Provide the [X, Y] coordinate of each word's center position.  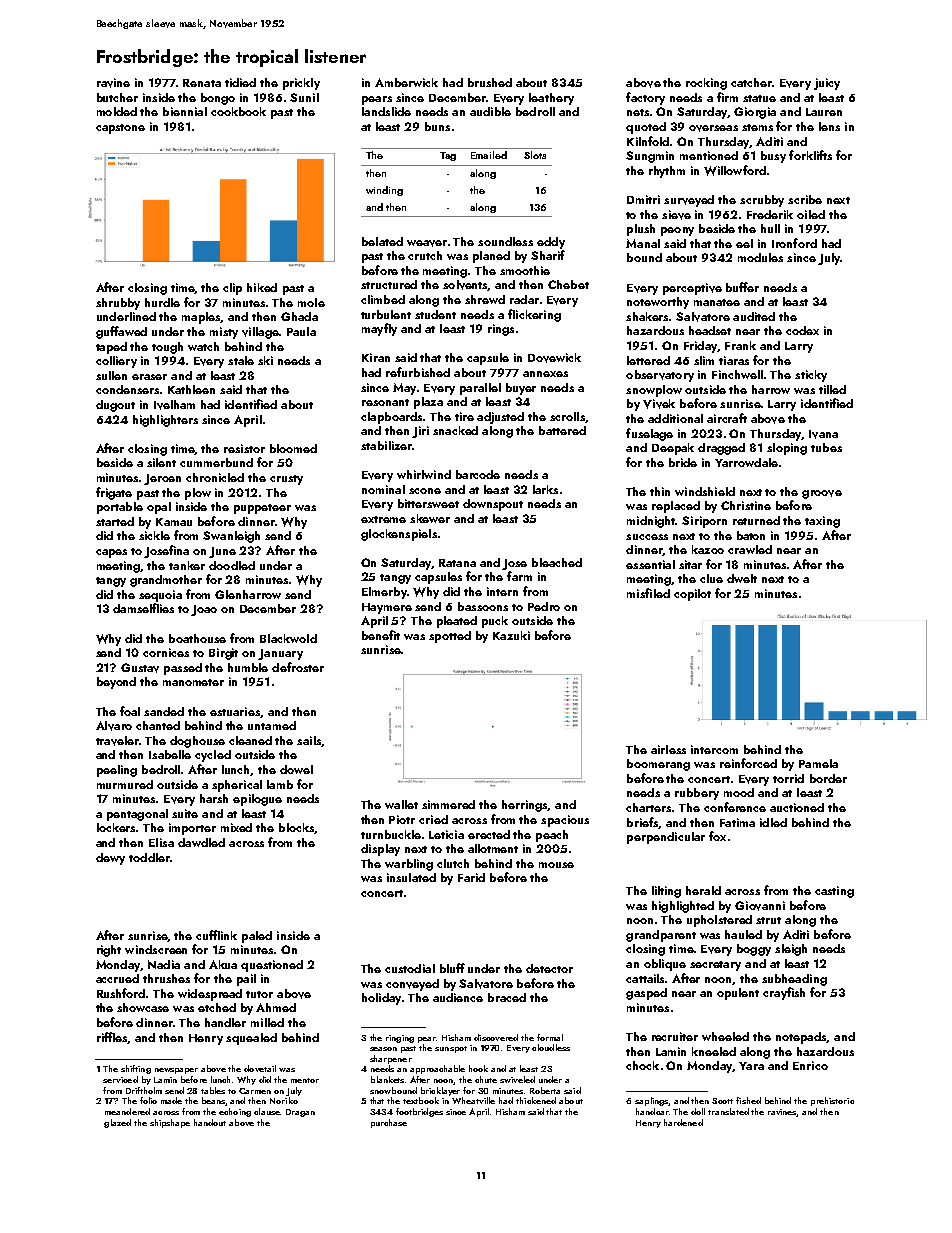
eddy [551, 243]
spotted [450, 637]
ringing [400, 1039]
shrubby [118, 304]
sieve [676, 215]
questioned [272, 966]
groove [822, 494]
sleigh [791, 950]
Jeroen [162, 479]
